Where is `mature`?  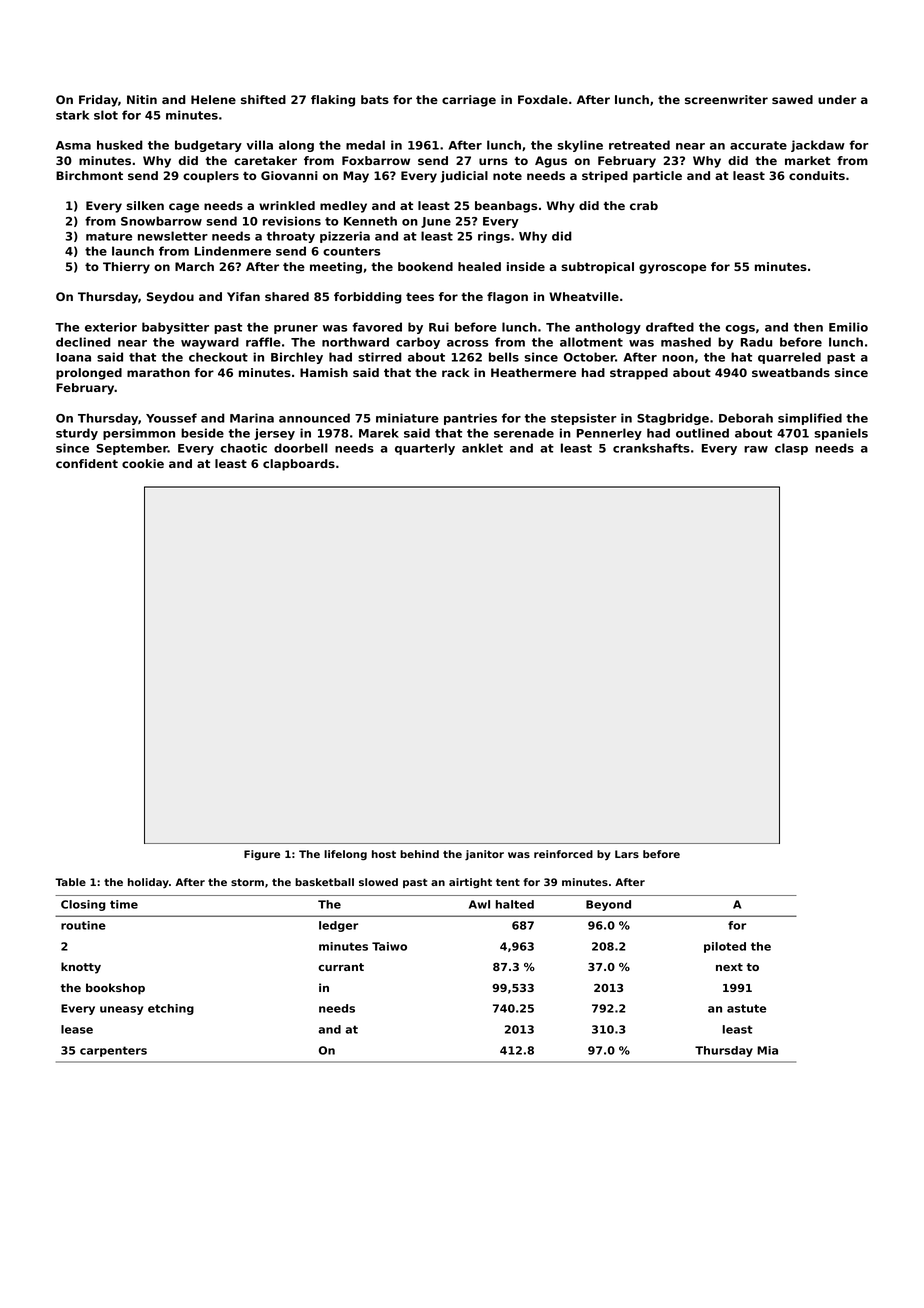 mature is located at coordinates (109, 236).
